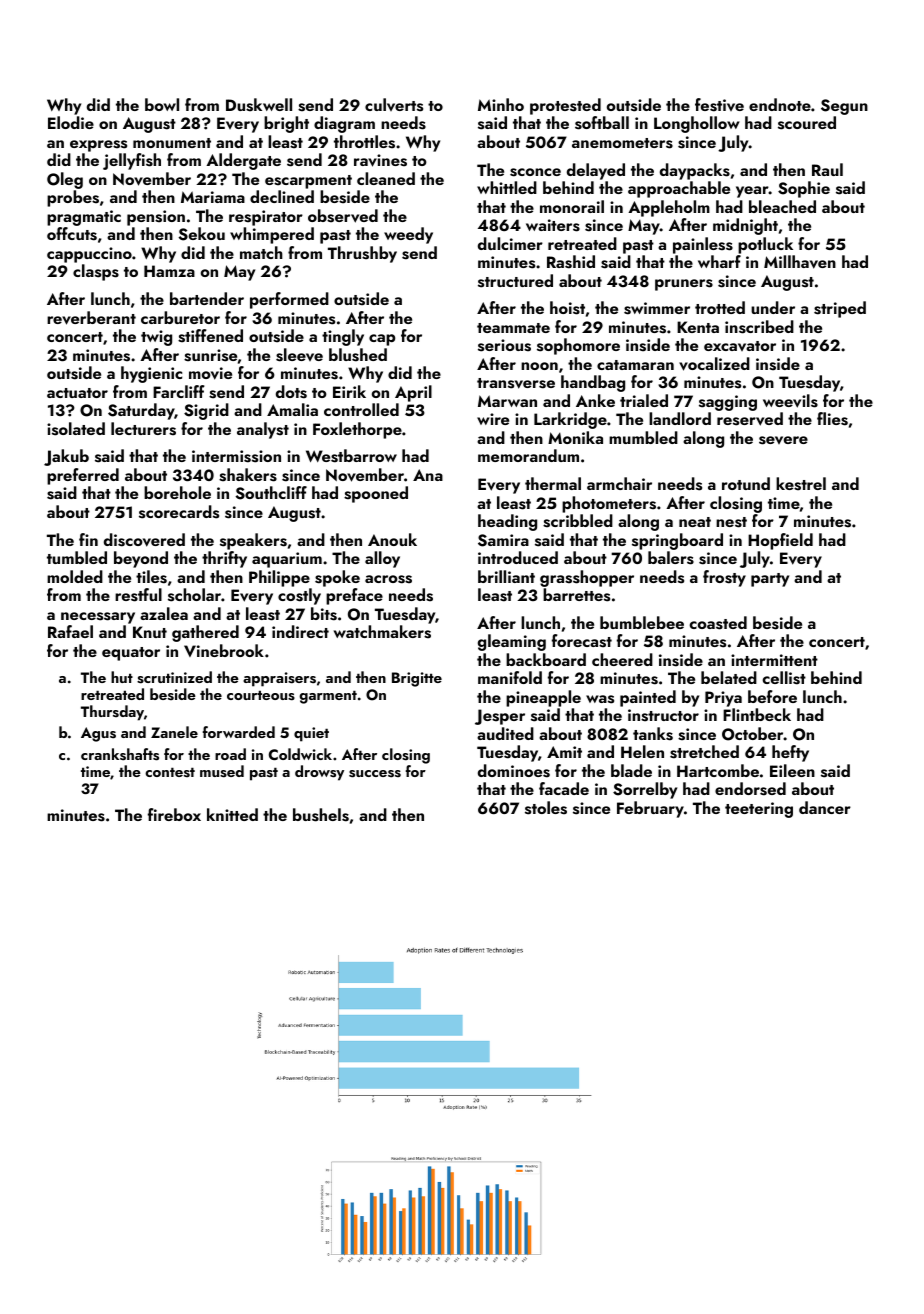 The height and width of the image is (1314, 924). I want to click on Sekou, so click(201, 234).
